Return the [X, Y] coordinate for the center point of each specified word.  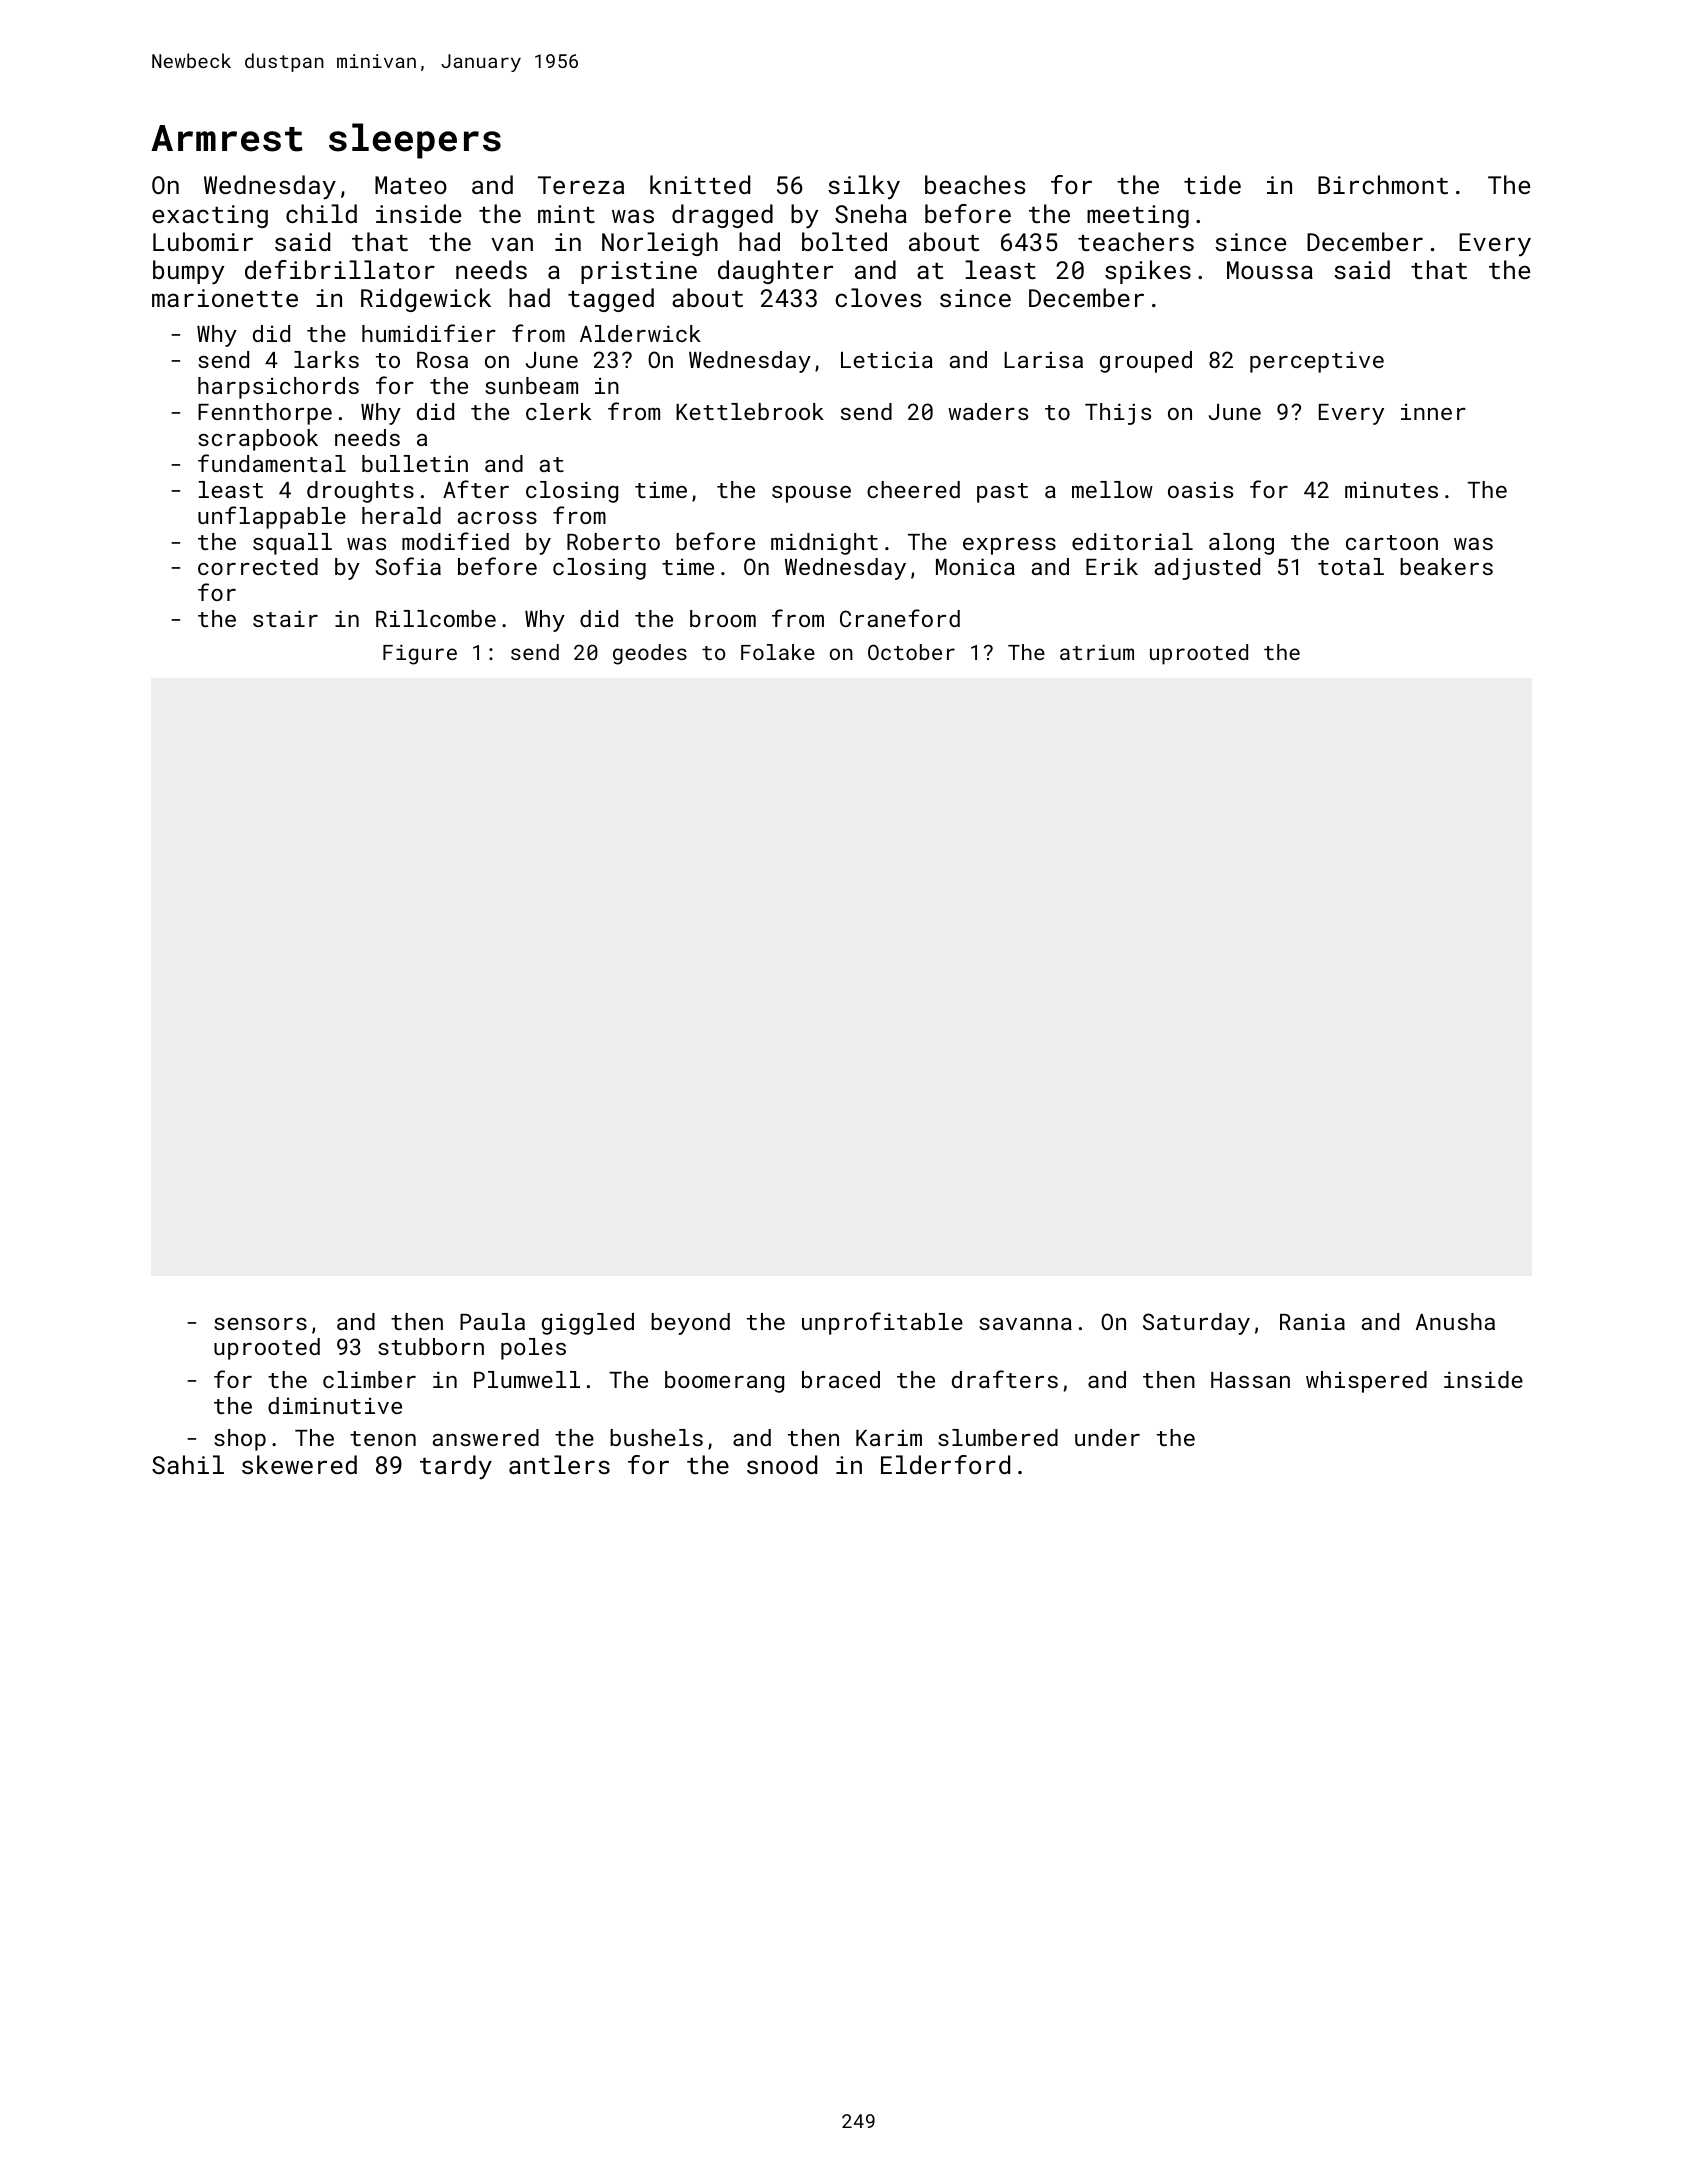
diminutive [335, 1405]
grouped [1146, 362]
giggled [588, 1324]
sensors [260, 1324]
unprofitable [882, 1323]
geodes [650, 654]
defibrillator [340, 269]
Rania [1312, 1321]
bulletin [415, 463]
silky [864, 187]
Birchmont [1383, 184]
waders [988, 411]
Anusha [1455, 1321]
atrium [1097, 652]
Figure [420, 654]
